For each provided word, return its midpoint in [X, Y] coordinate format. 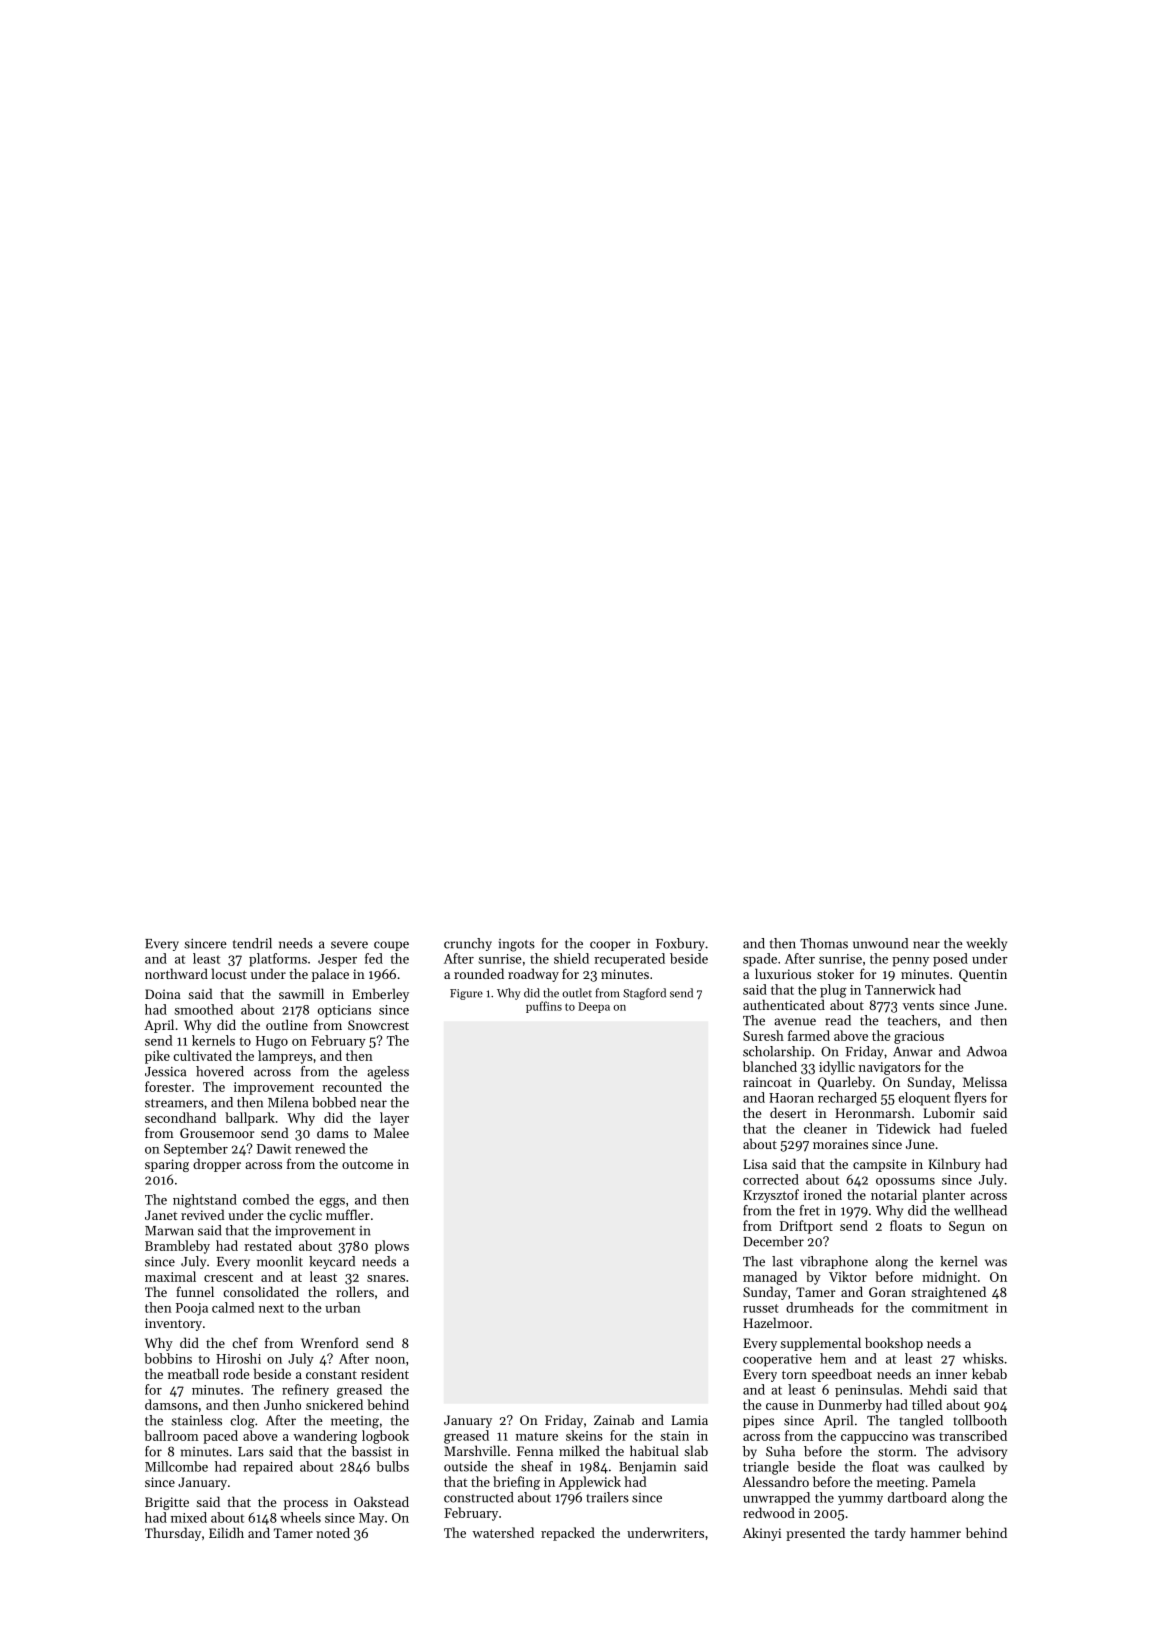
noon [390, 1360]
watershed [503, 1532]
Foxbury [680, 944]
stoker [835, 973]
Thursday [173, 1534]
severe [349, 945]
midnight [949, 1278]
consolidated [261, 1291]
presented [815, 1534]
